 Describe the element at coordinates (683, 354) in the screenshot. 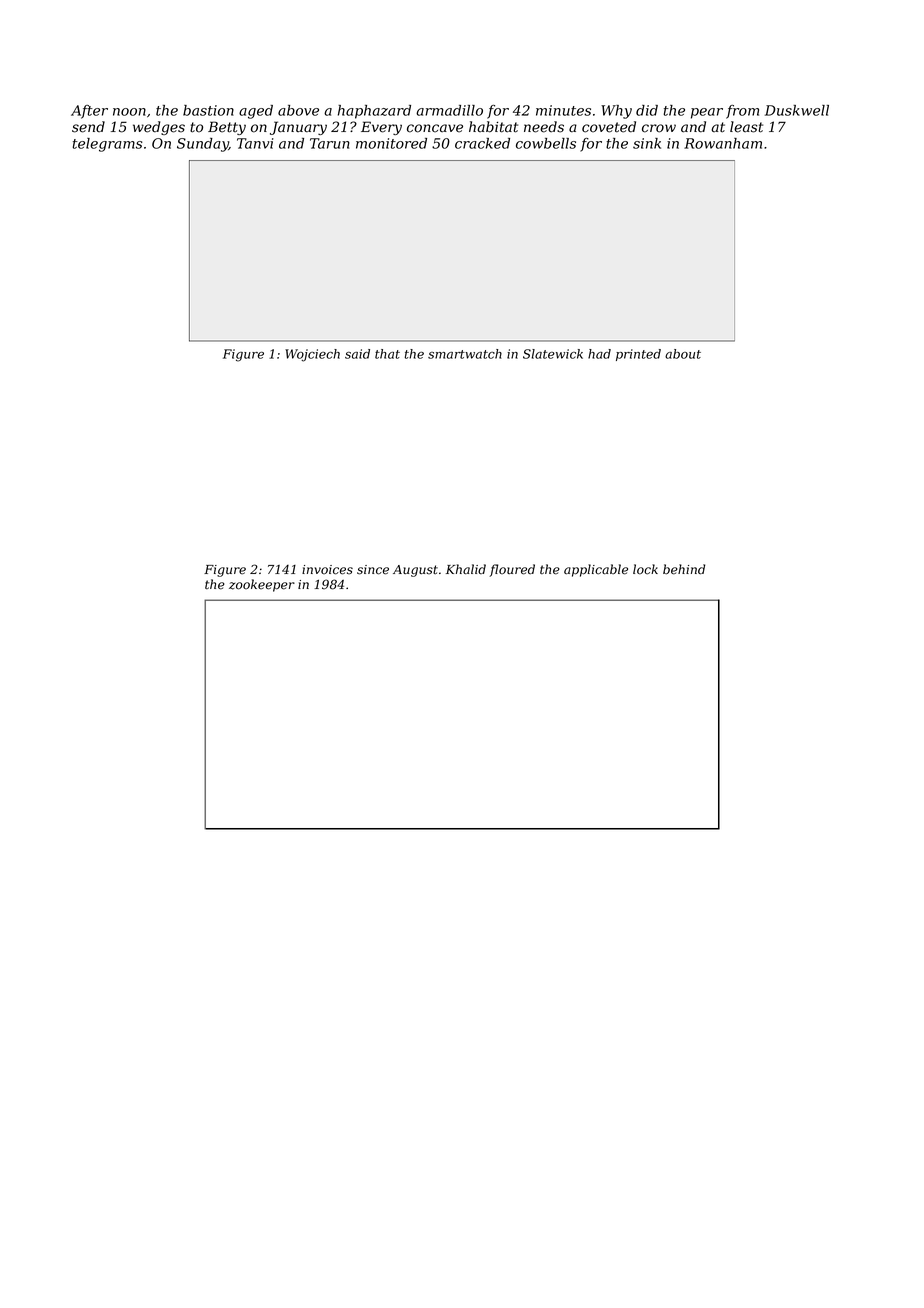

I see `about` at that location.
